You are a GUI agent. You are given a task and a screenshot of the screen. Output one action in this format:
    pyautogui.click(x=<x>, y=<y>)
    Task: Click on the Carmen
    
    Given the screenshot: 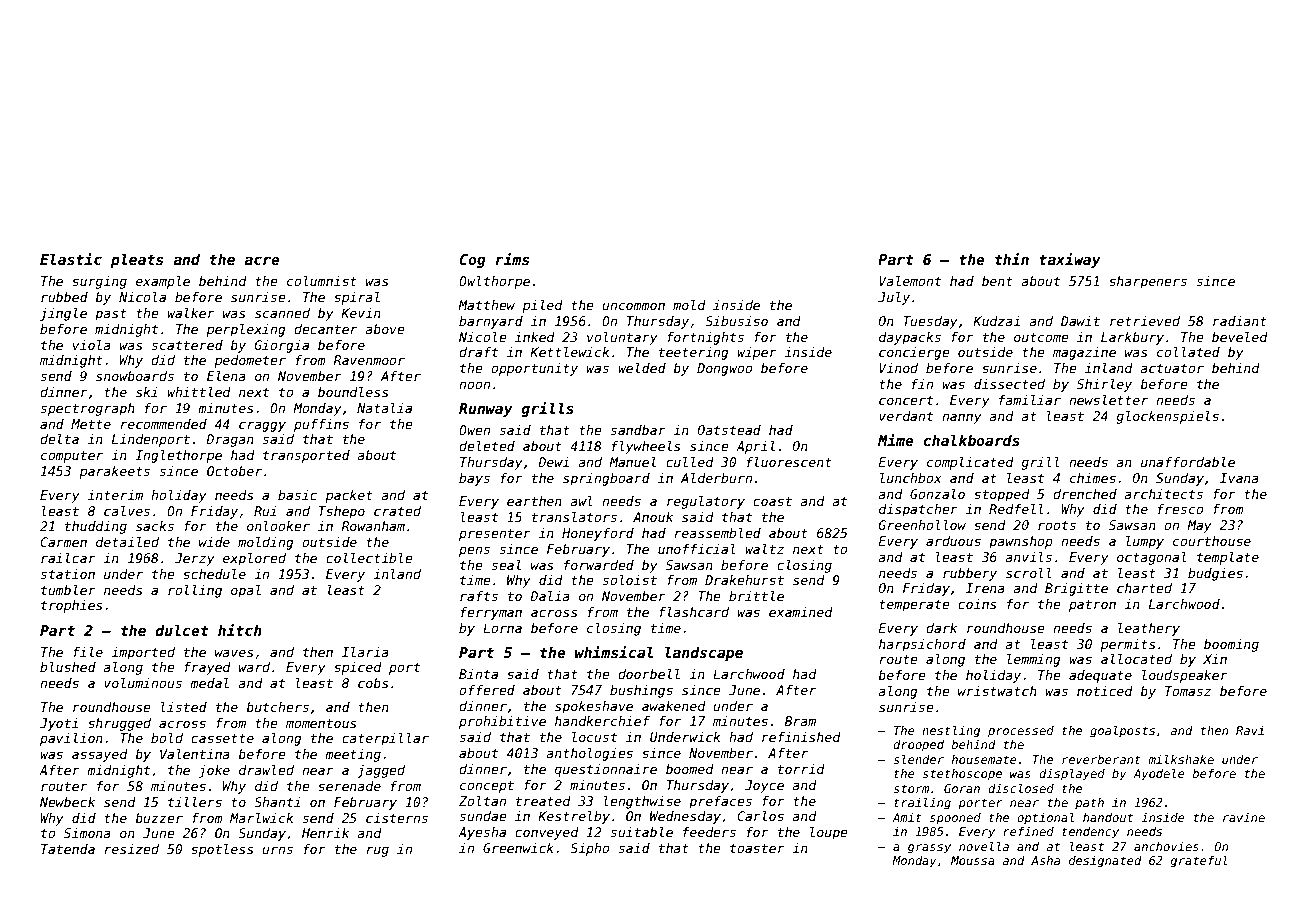 What is the action you would take?
    pyautogui.click(x=63, y=542)
